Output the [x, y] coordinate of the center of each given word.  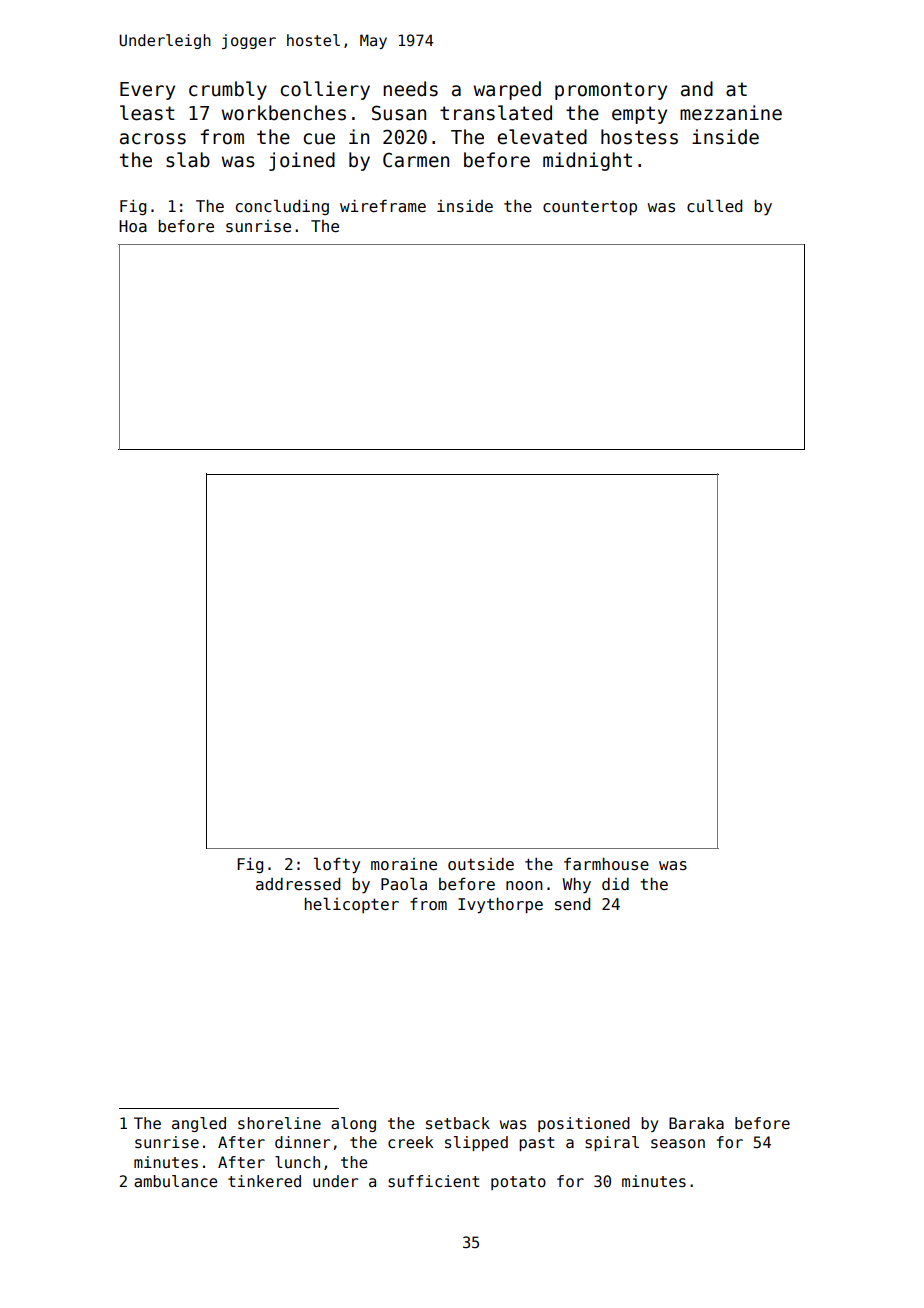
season [678, 1143]
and [697, 89]
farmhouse [606, 864]
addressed [298, 884]
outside [481, 864]
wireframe [383, 205]
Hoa [133, 226]
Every [147, 91]
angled [199, 1124]
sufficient [434, 1181]
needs [410, 89]
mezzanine [731, 113]
